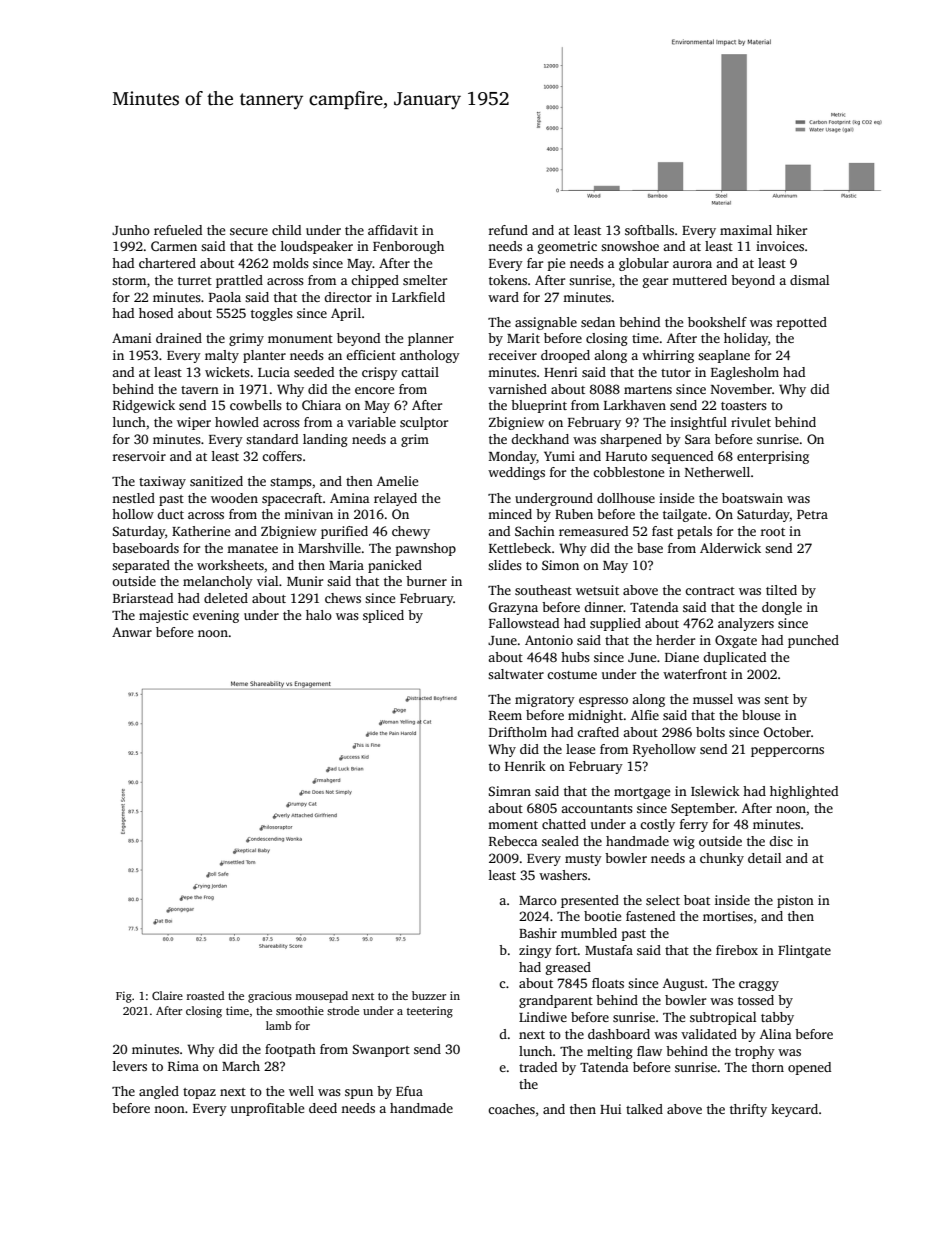 The width and height of the screenshot is (952, 1233). Describe the element at coordinates (130, 1066) in the screenshot. I see `levers` at that location.
